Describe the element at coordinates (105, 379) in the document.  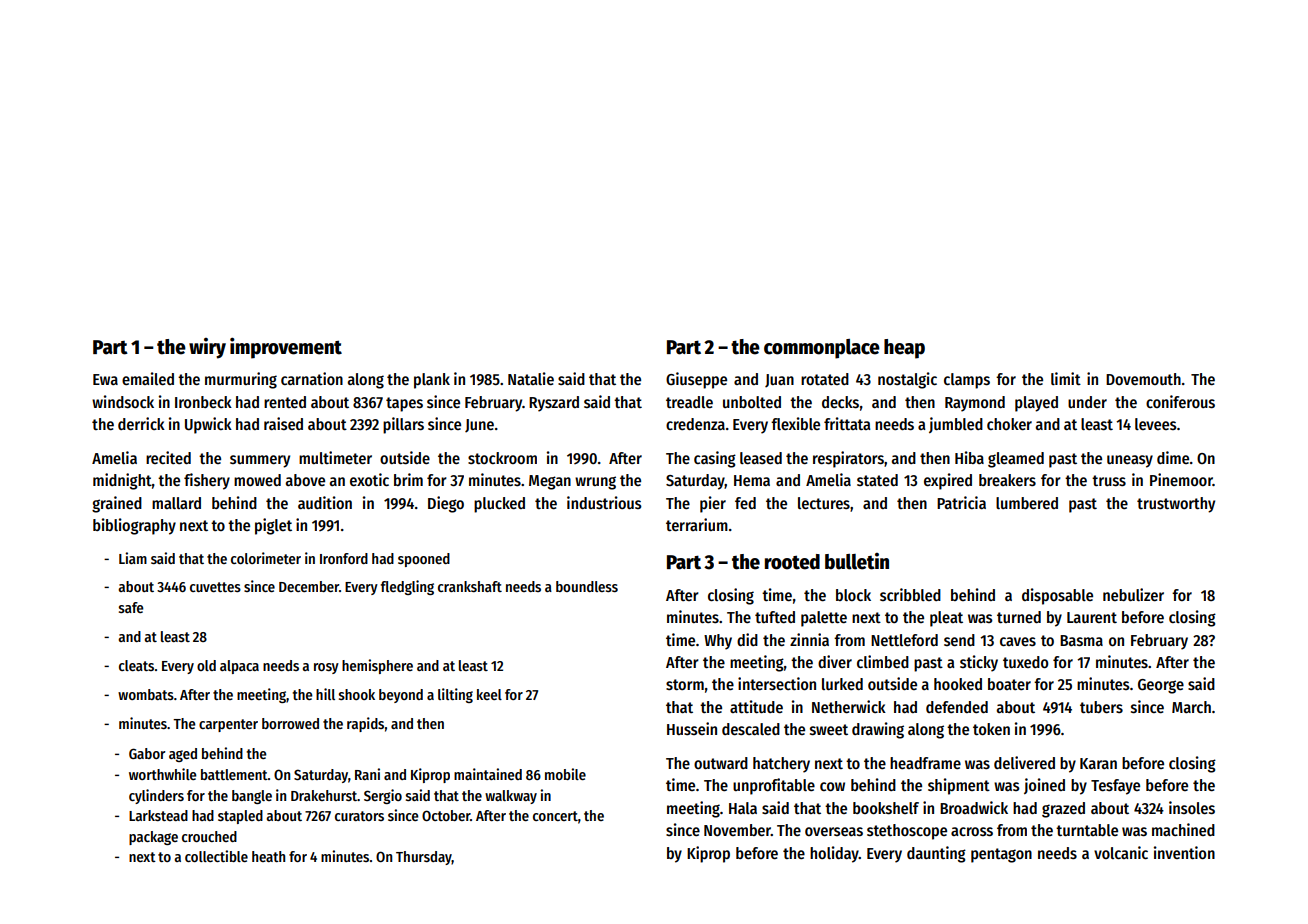
I see `Ewa` at that location.
